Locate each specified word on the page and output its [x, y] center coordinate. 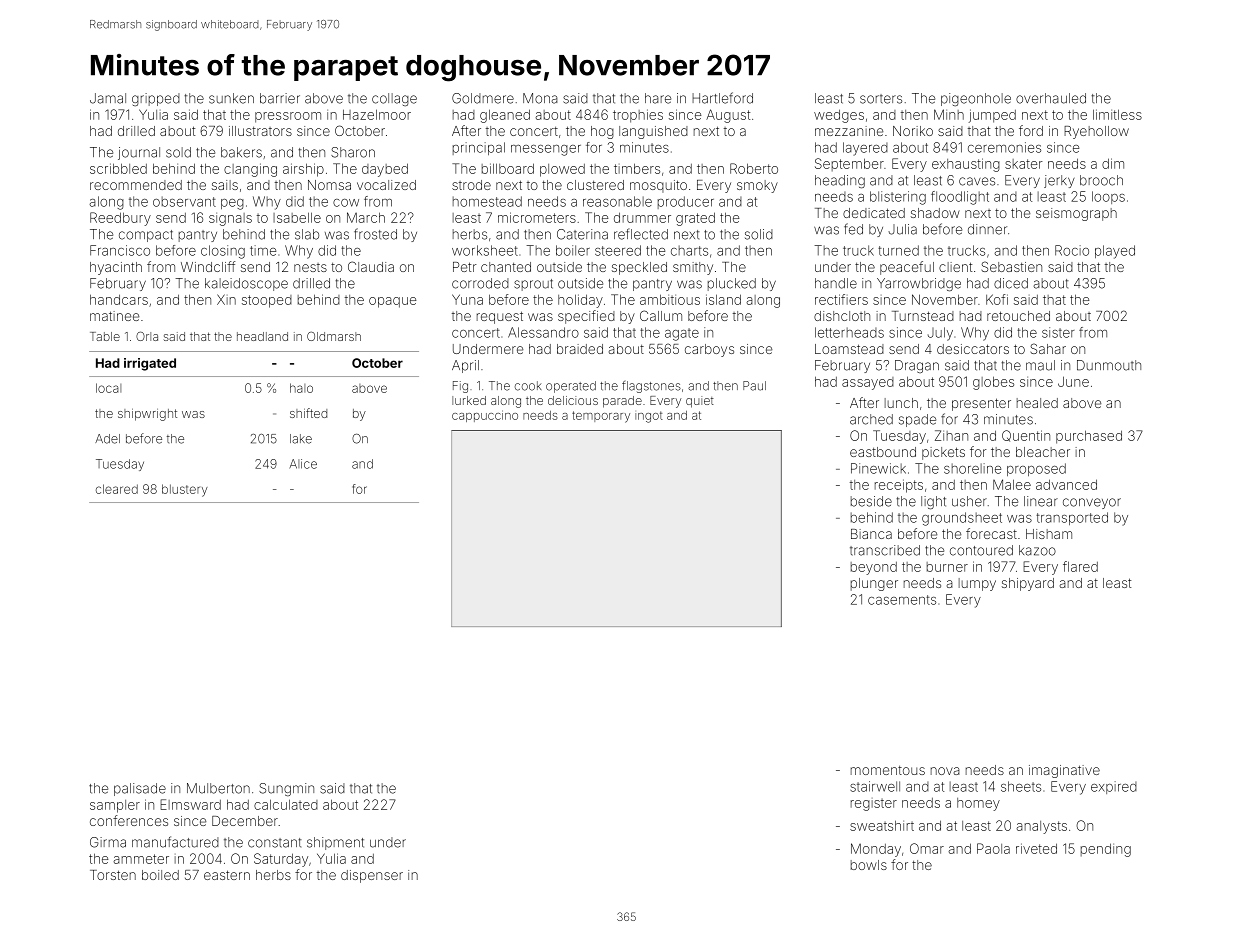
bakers [241, 152]
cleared [117, 489]
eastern [227, 875]
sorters [881, 99]
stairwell [875, 786]
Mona [540, 98]
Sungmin [286, 789]
